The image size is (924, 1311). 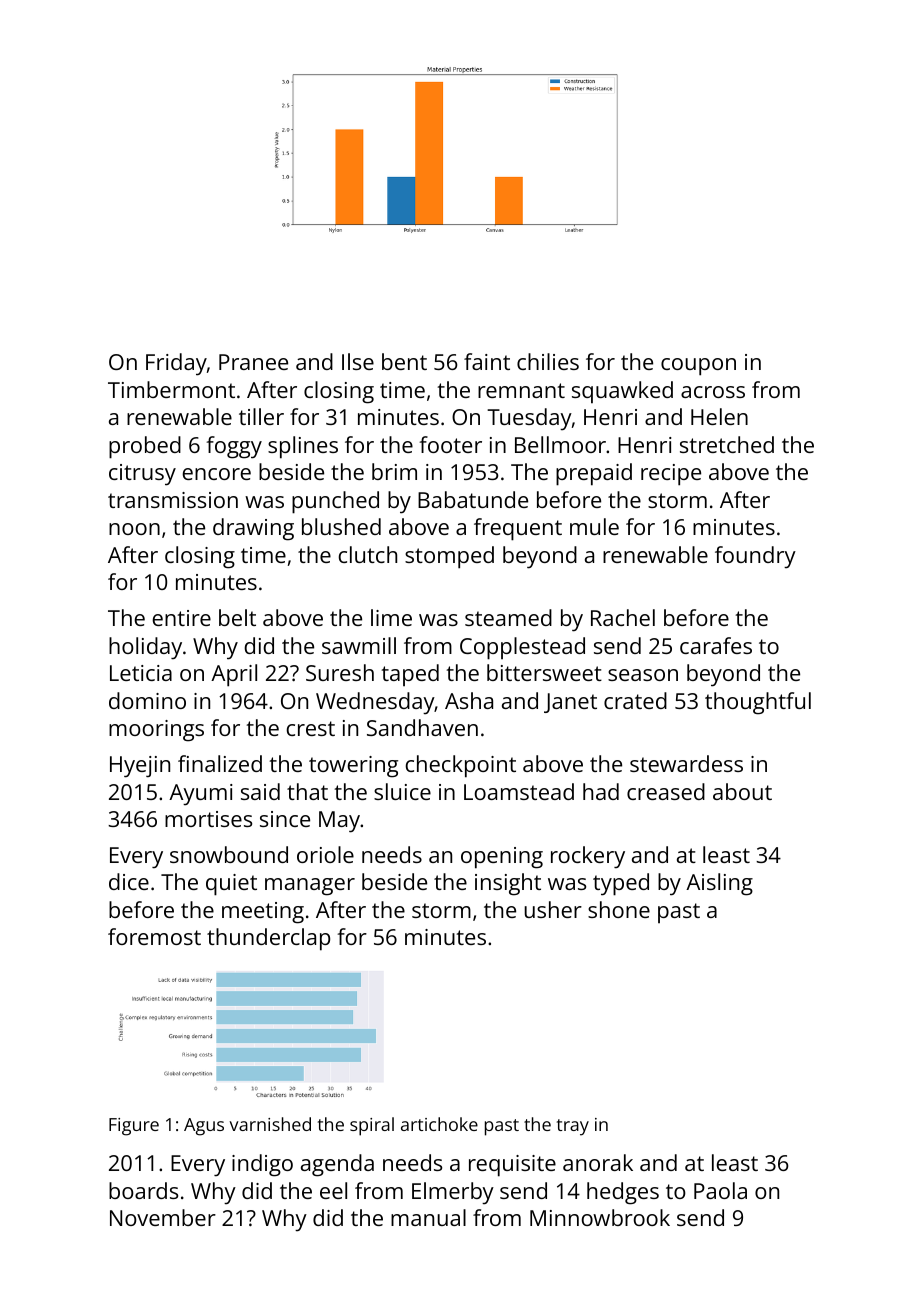 What do you see at coordinates (253, 362) in the screenshot?
I see `Pranee` at bounding box center [253, 362].
